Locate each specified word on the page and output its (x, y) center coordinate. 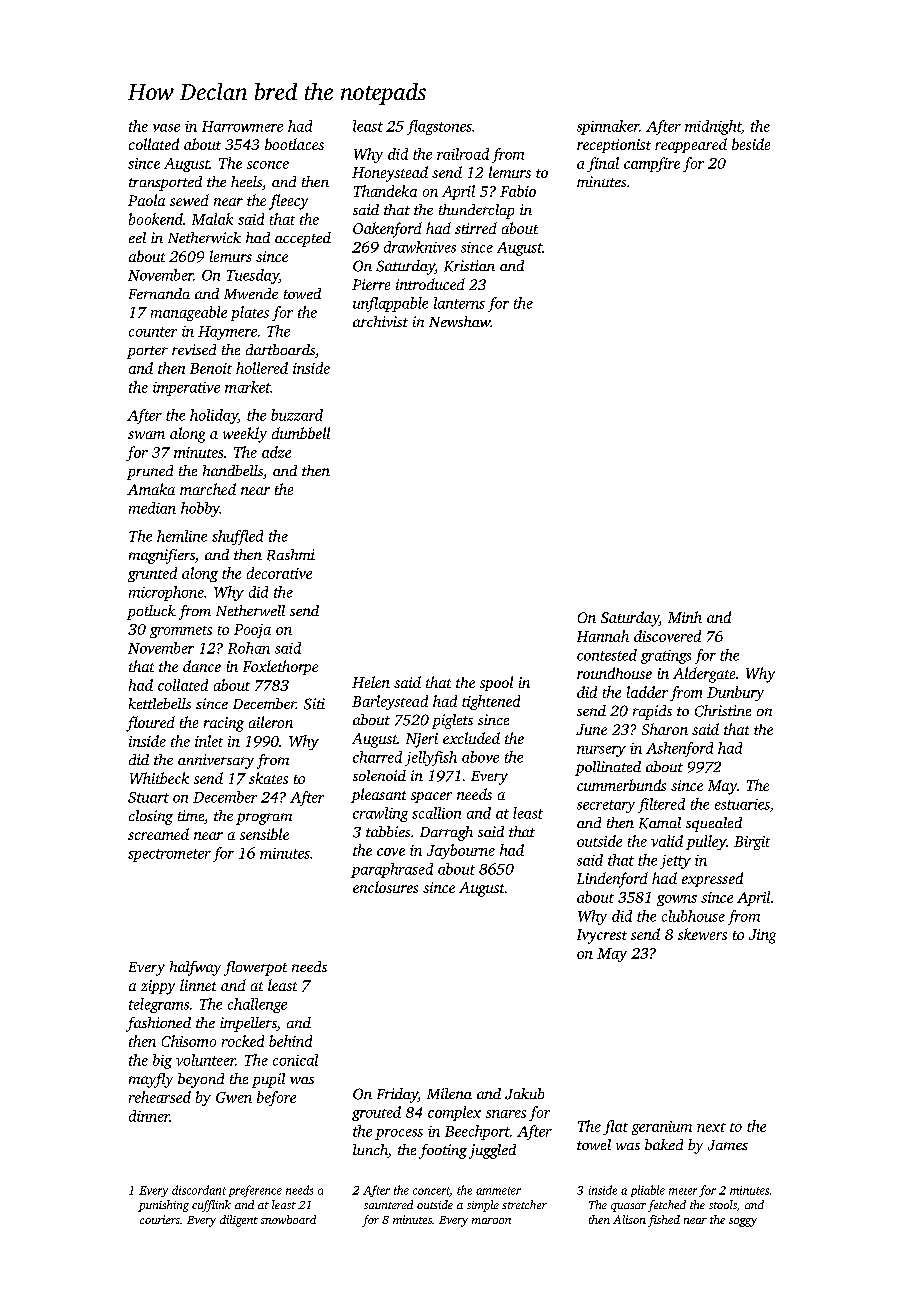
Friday (397, 1095)
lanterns (459, 303)
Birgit (752, 843)
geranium (662, 1128)
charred (377, 757)
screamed (158, 834)
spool (496, 683)
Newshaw (460, 321)
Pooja (252, 631)
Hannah (603, 636)
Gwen (234, 1097)
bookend (156, 219)
